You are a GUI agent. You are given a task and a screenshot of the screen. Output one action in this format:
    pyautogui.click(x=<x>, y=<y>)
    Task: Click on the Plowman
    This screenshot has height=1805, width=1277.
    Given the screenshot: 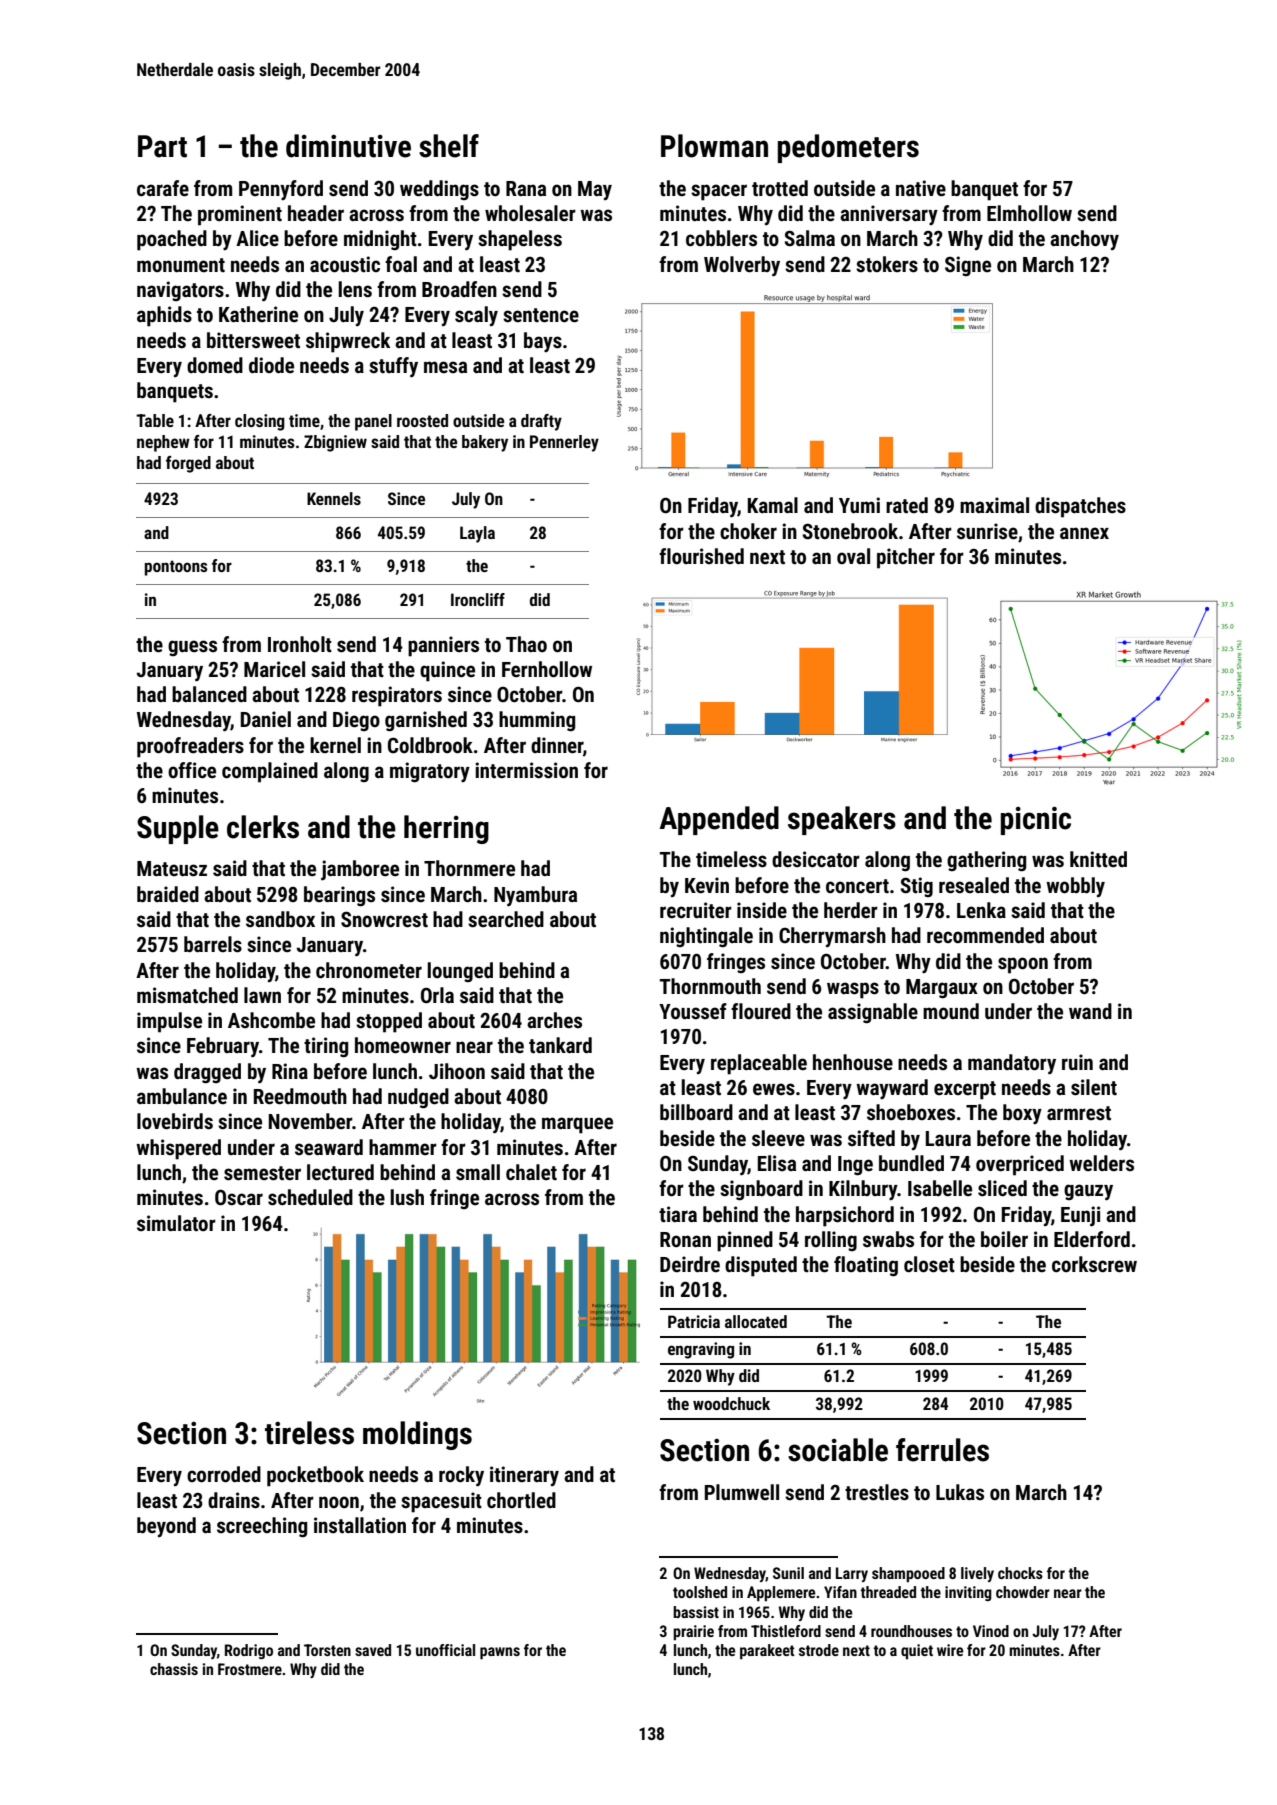 What is the action you would take?
    pyautogui.click(x=714, y=146)
